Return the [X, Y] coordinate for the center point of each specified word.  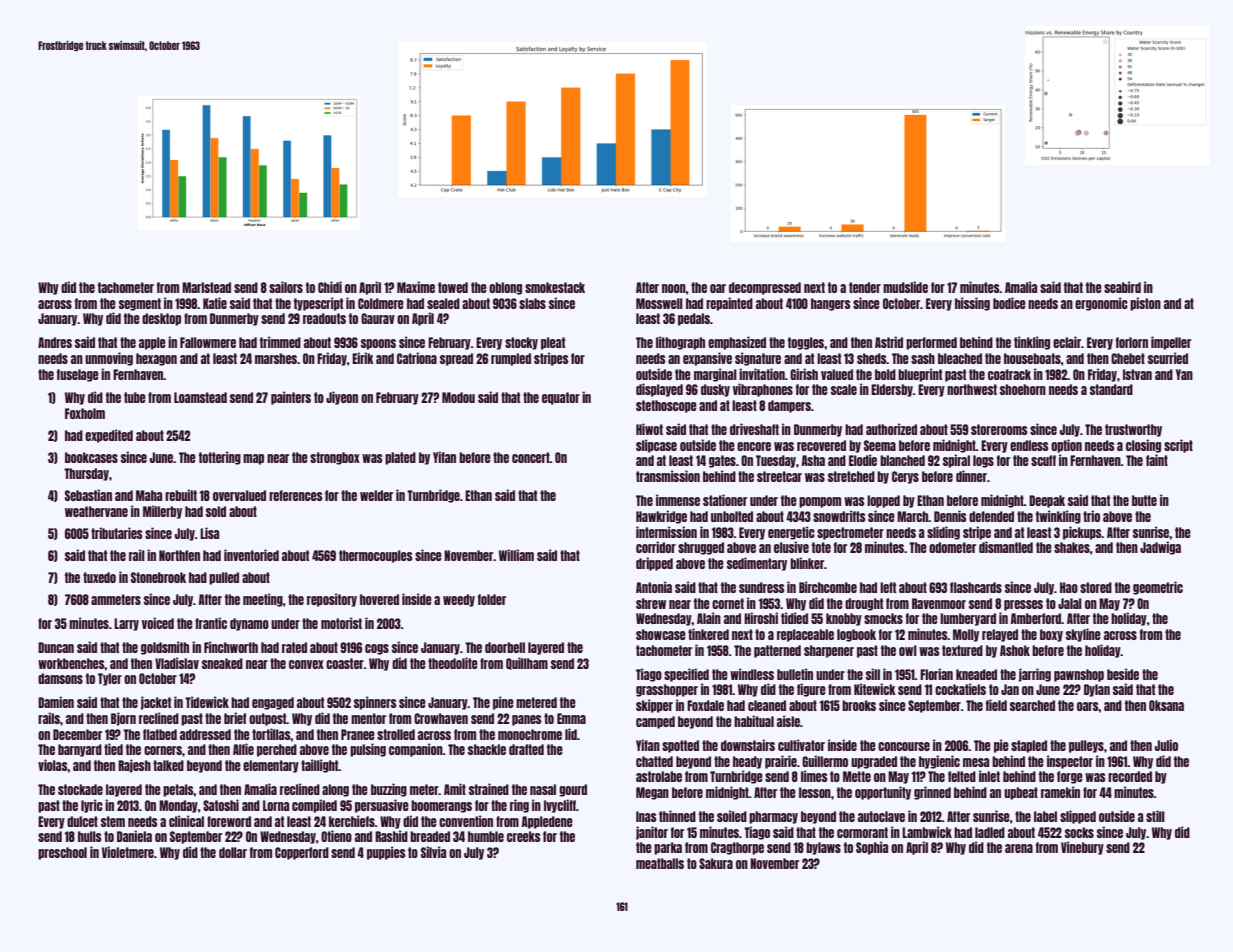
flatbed [160, 734]
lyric [92, 806]
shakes [1072, 547]
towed [453, 287]
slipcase [656, 446]
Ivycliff [560, 806]
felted [962, 776]
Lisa [209, 533]
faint [1157, 460]
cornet [728, 603]
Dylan [1097, 690]
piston [1145, 304]
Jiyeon [342, 398]
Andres [55, 342]
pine [503, 703]
